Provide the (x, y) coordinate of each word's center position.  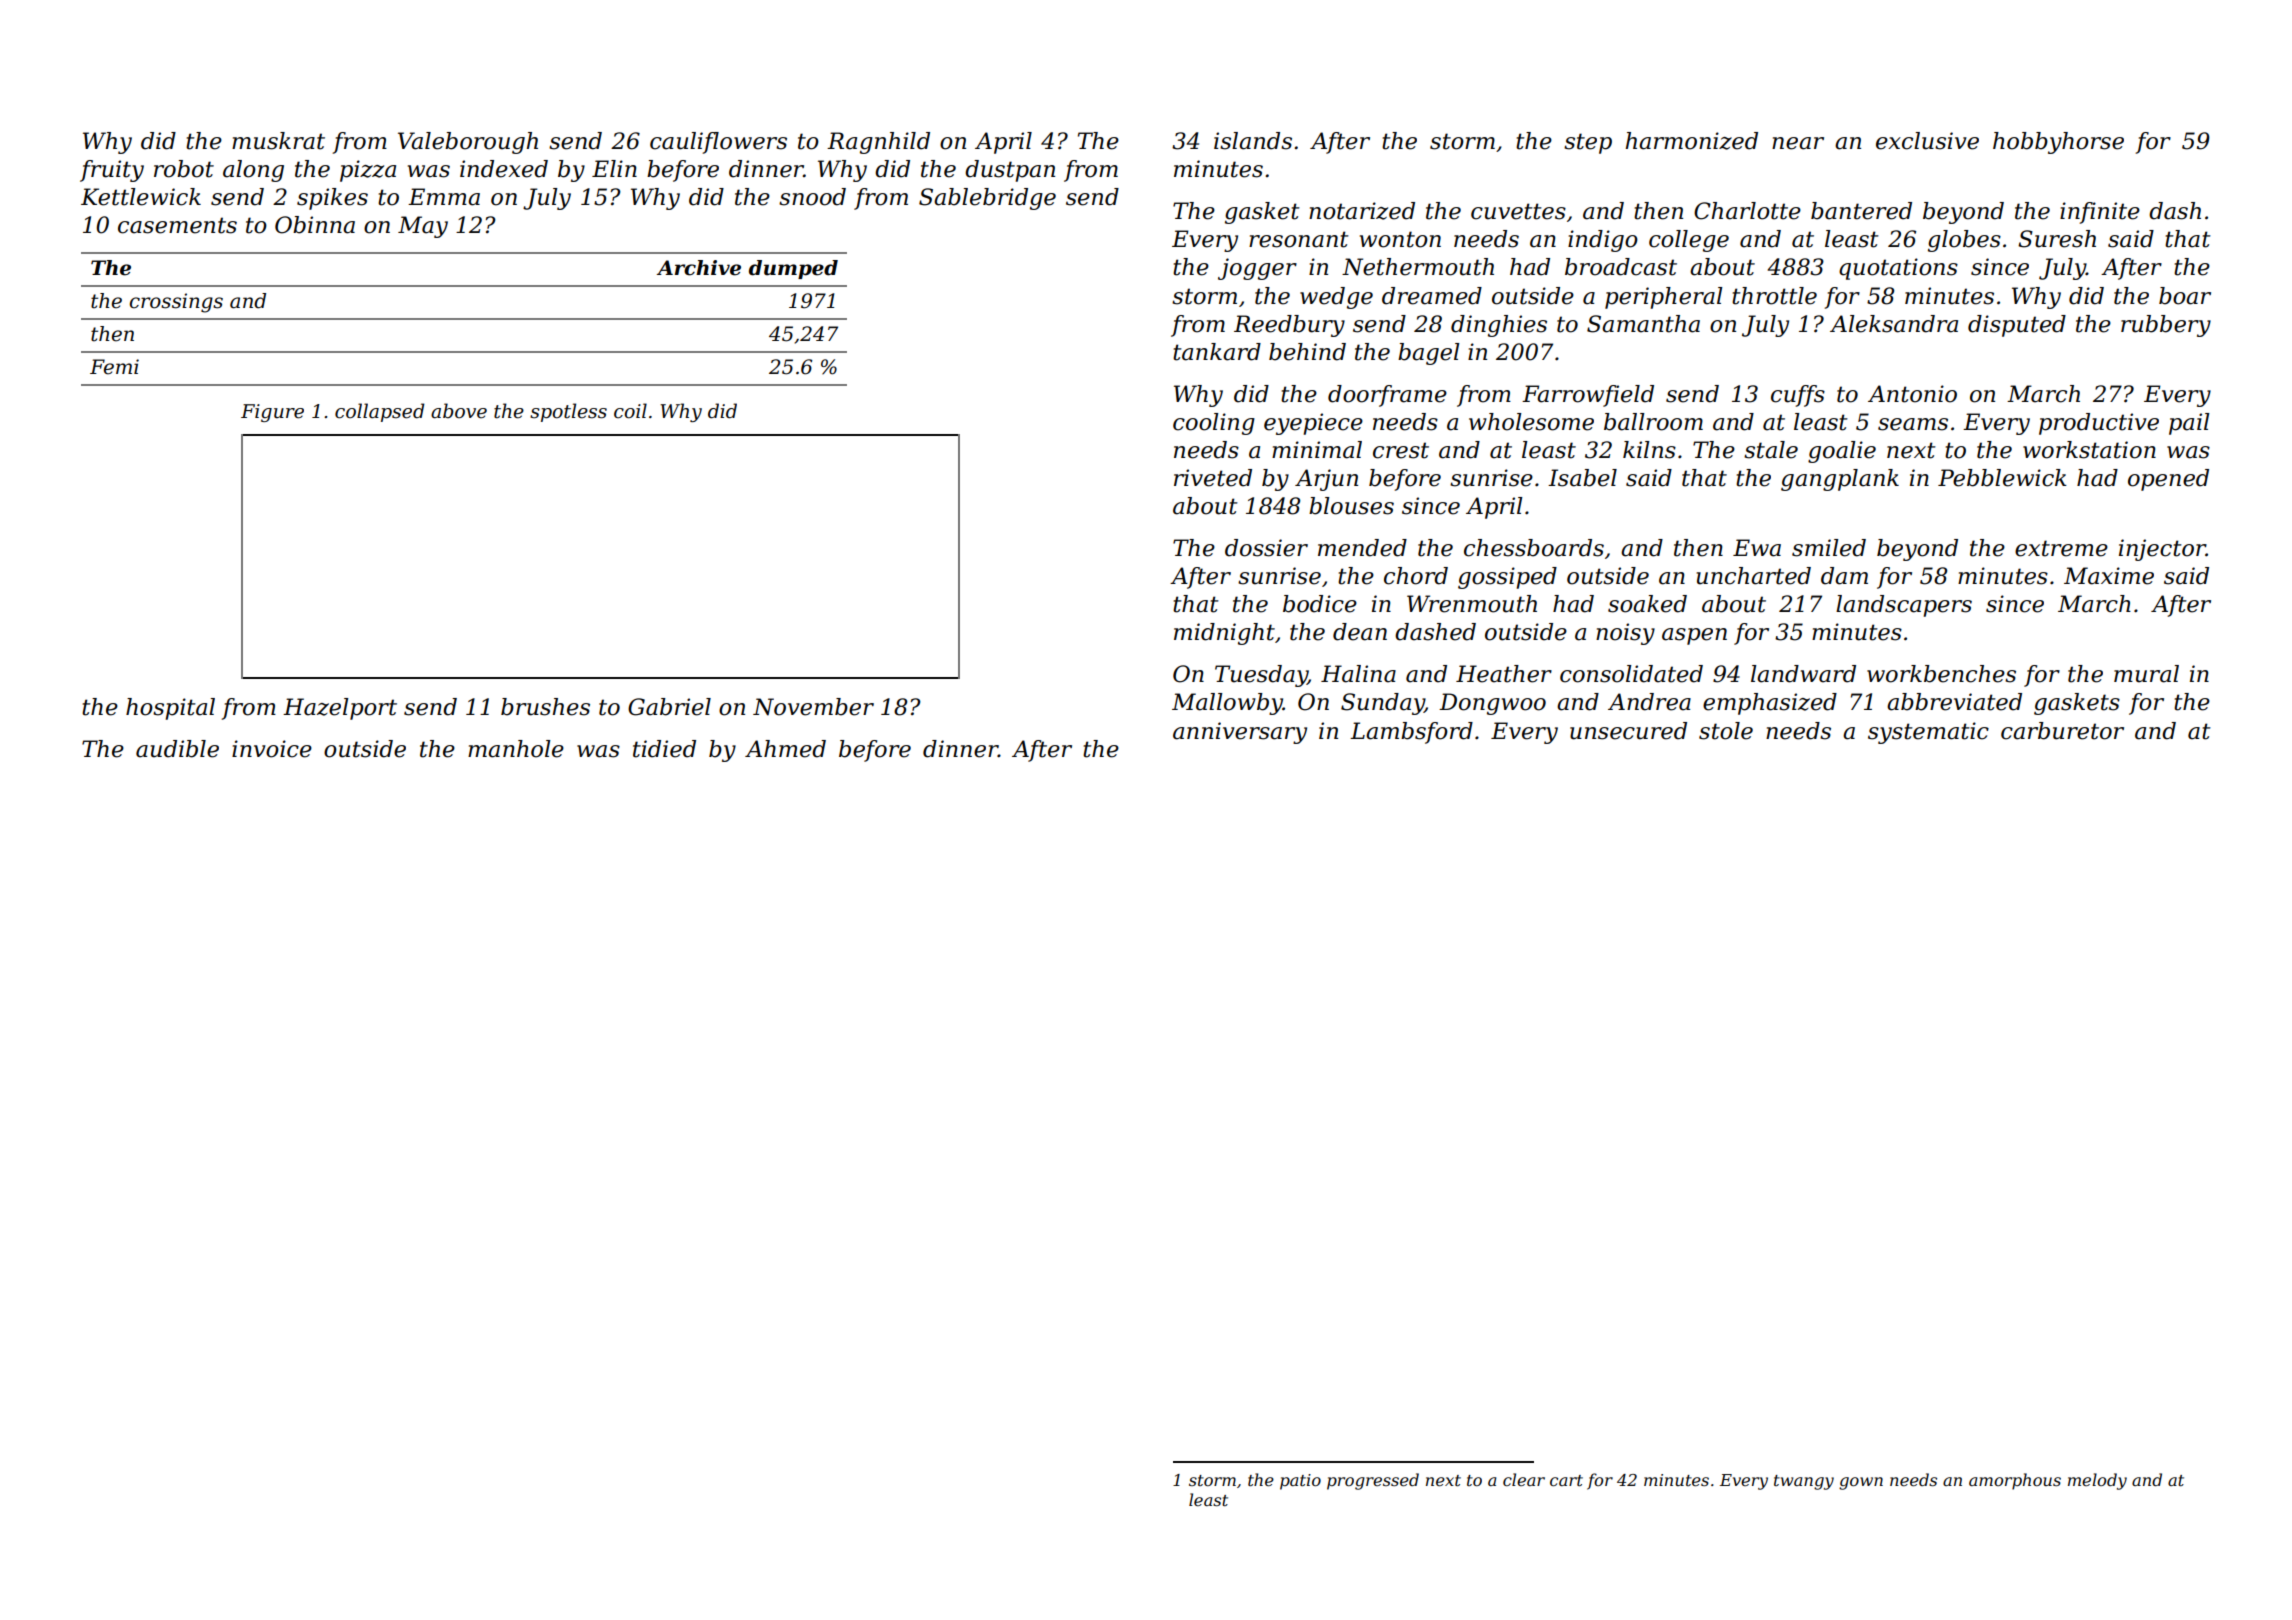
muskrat (278, 141)
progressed (1373, 1481)
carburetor (2062, 731)
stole (1726, 731)
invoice (272, 749)
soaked (1647, 604)
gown (1861, 1483)
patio (1300, 1482)
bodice (1320, 604)
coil (630, 411)
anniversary (1240, 733)
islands (1253, 141)
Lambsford (1411, 733)
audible (177, 749)
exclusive (1927, 141)
